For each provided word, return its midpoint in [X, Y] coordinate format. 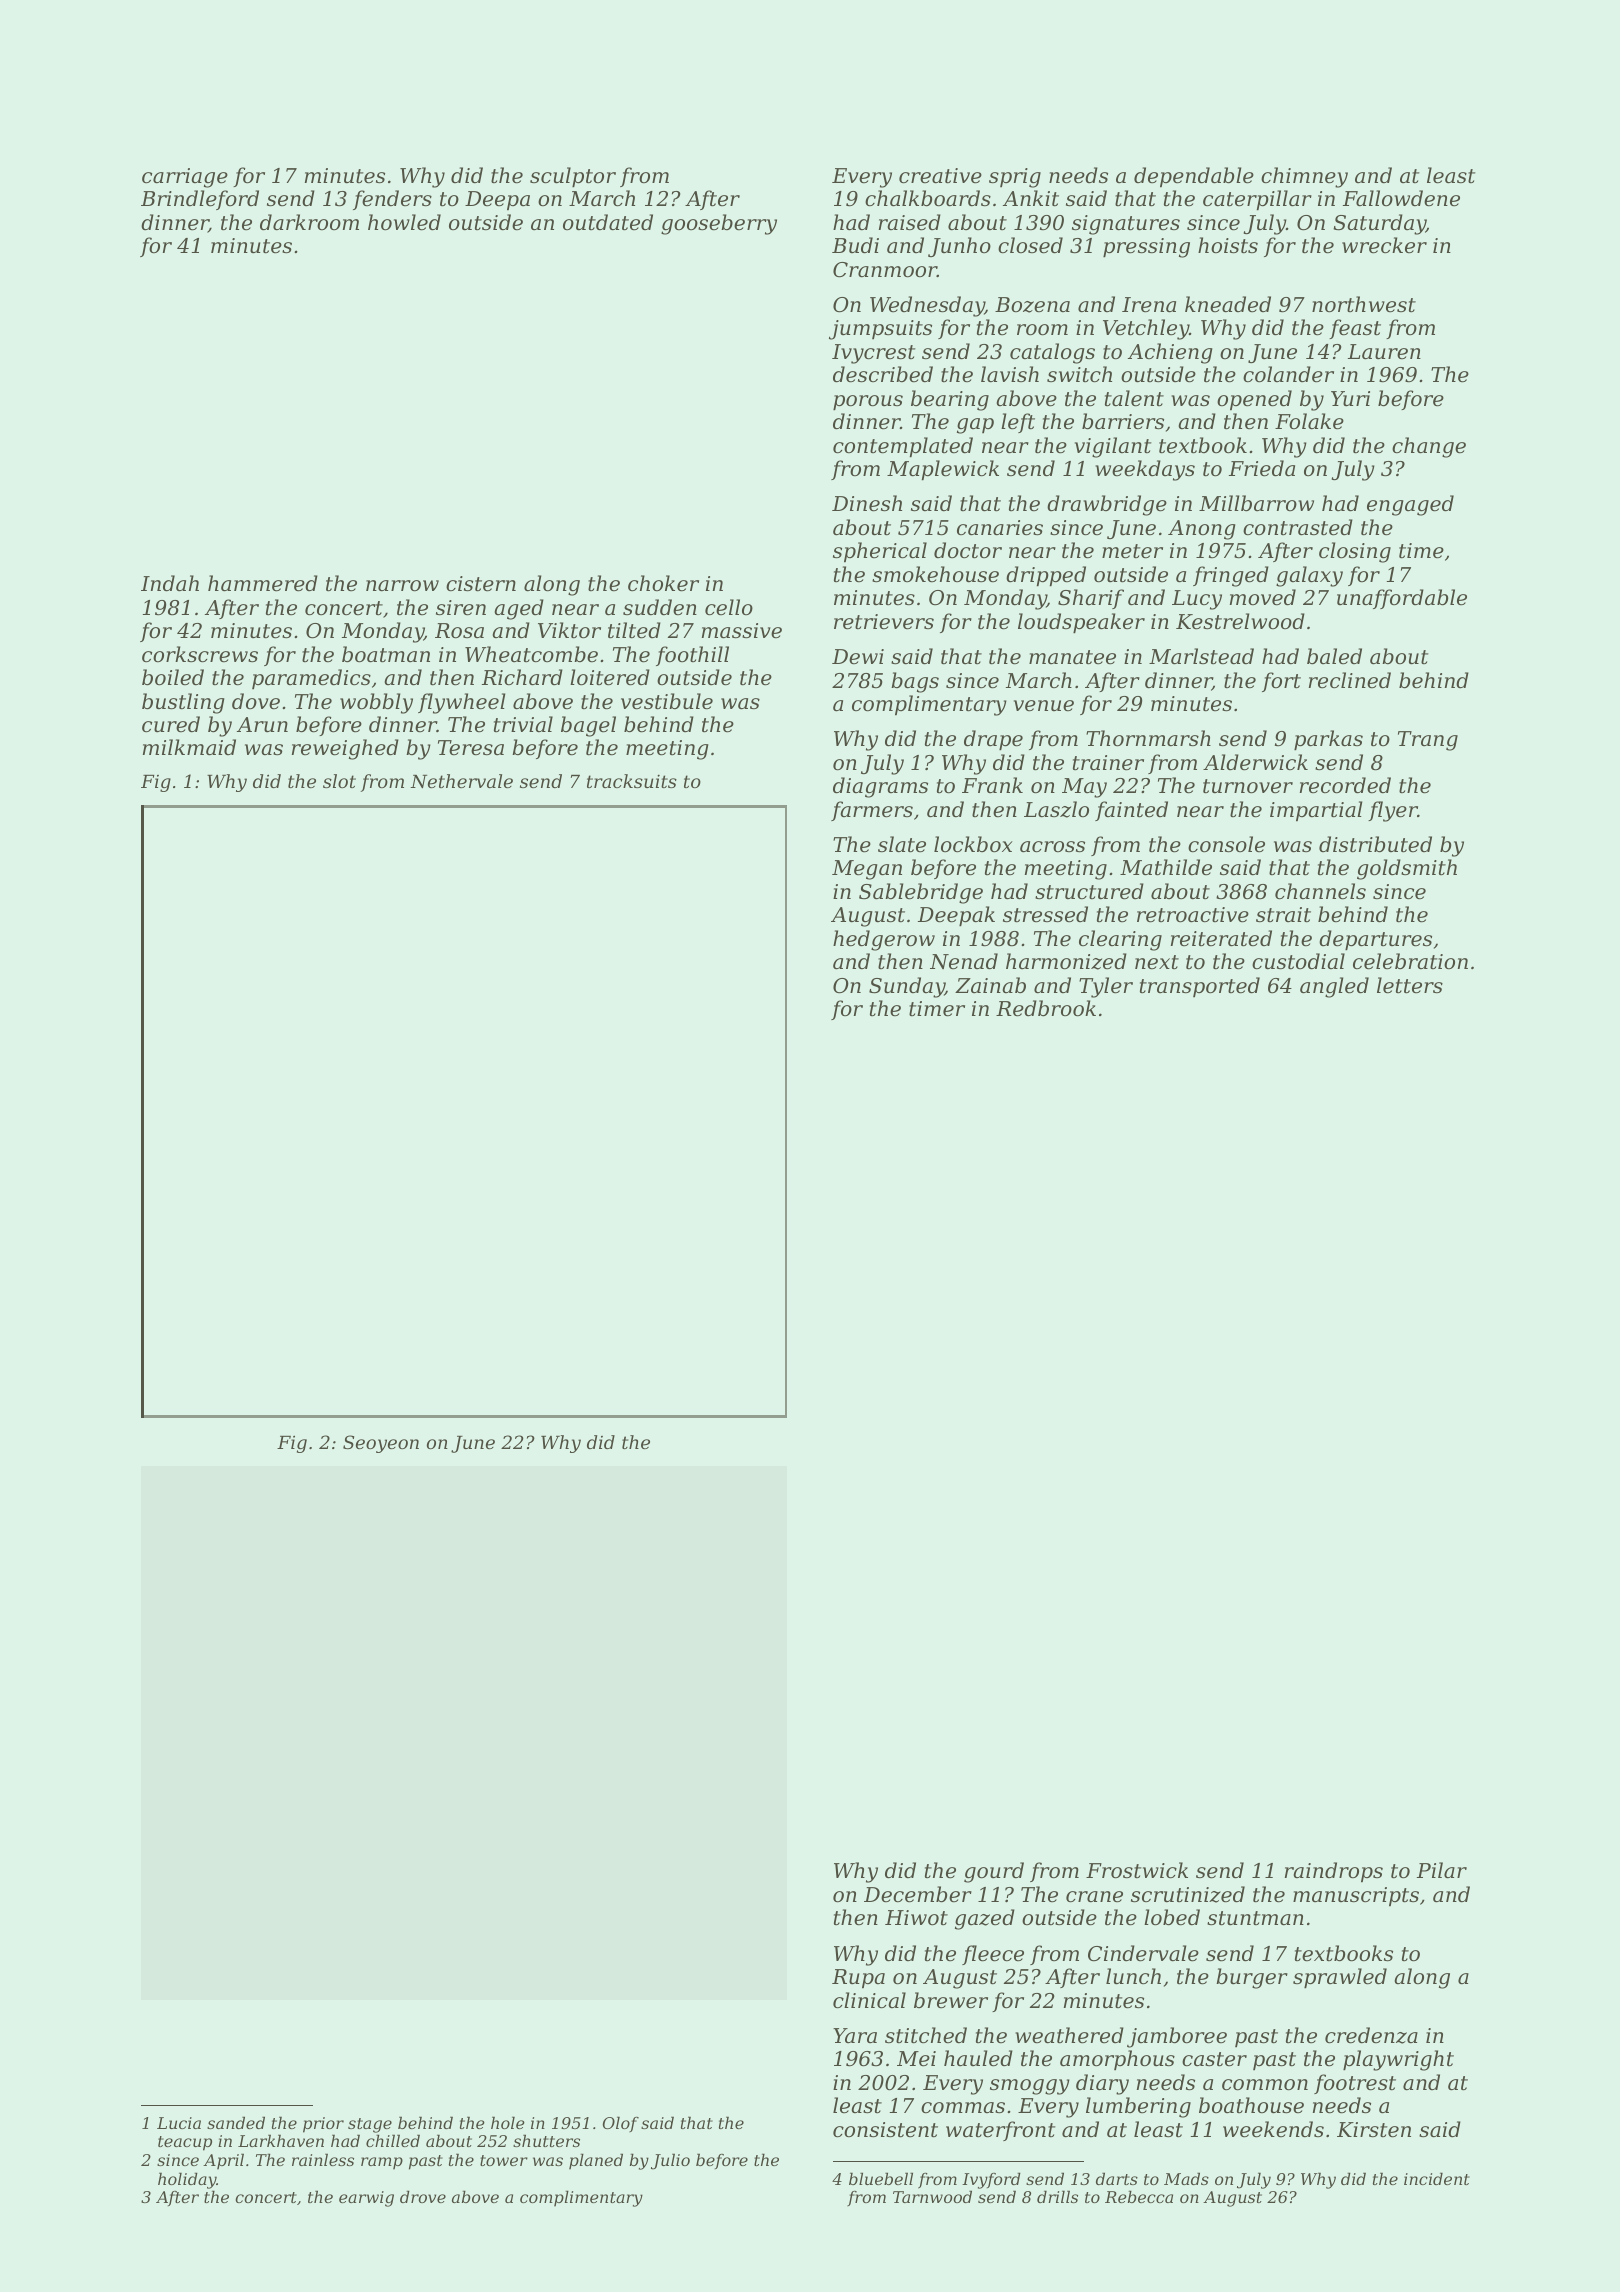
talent [1134, 398]
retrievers [884, 622]
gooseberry [719, 224]
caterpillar [1257, 200]
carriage [185, 178]
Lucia [179, 2123]
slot [339, 781]
